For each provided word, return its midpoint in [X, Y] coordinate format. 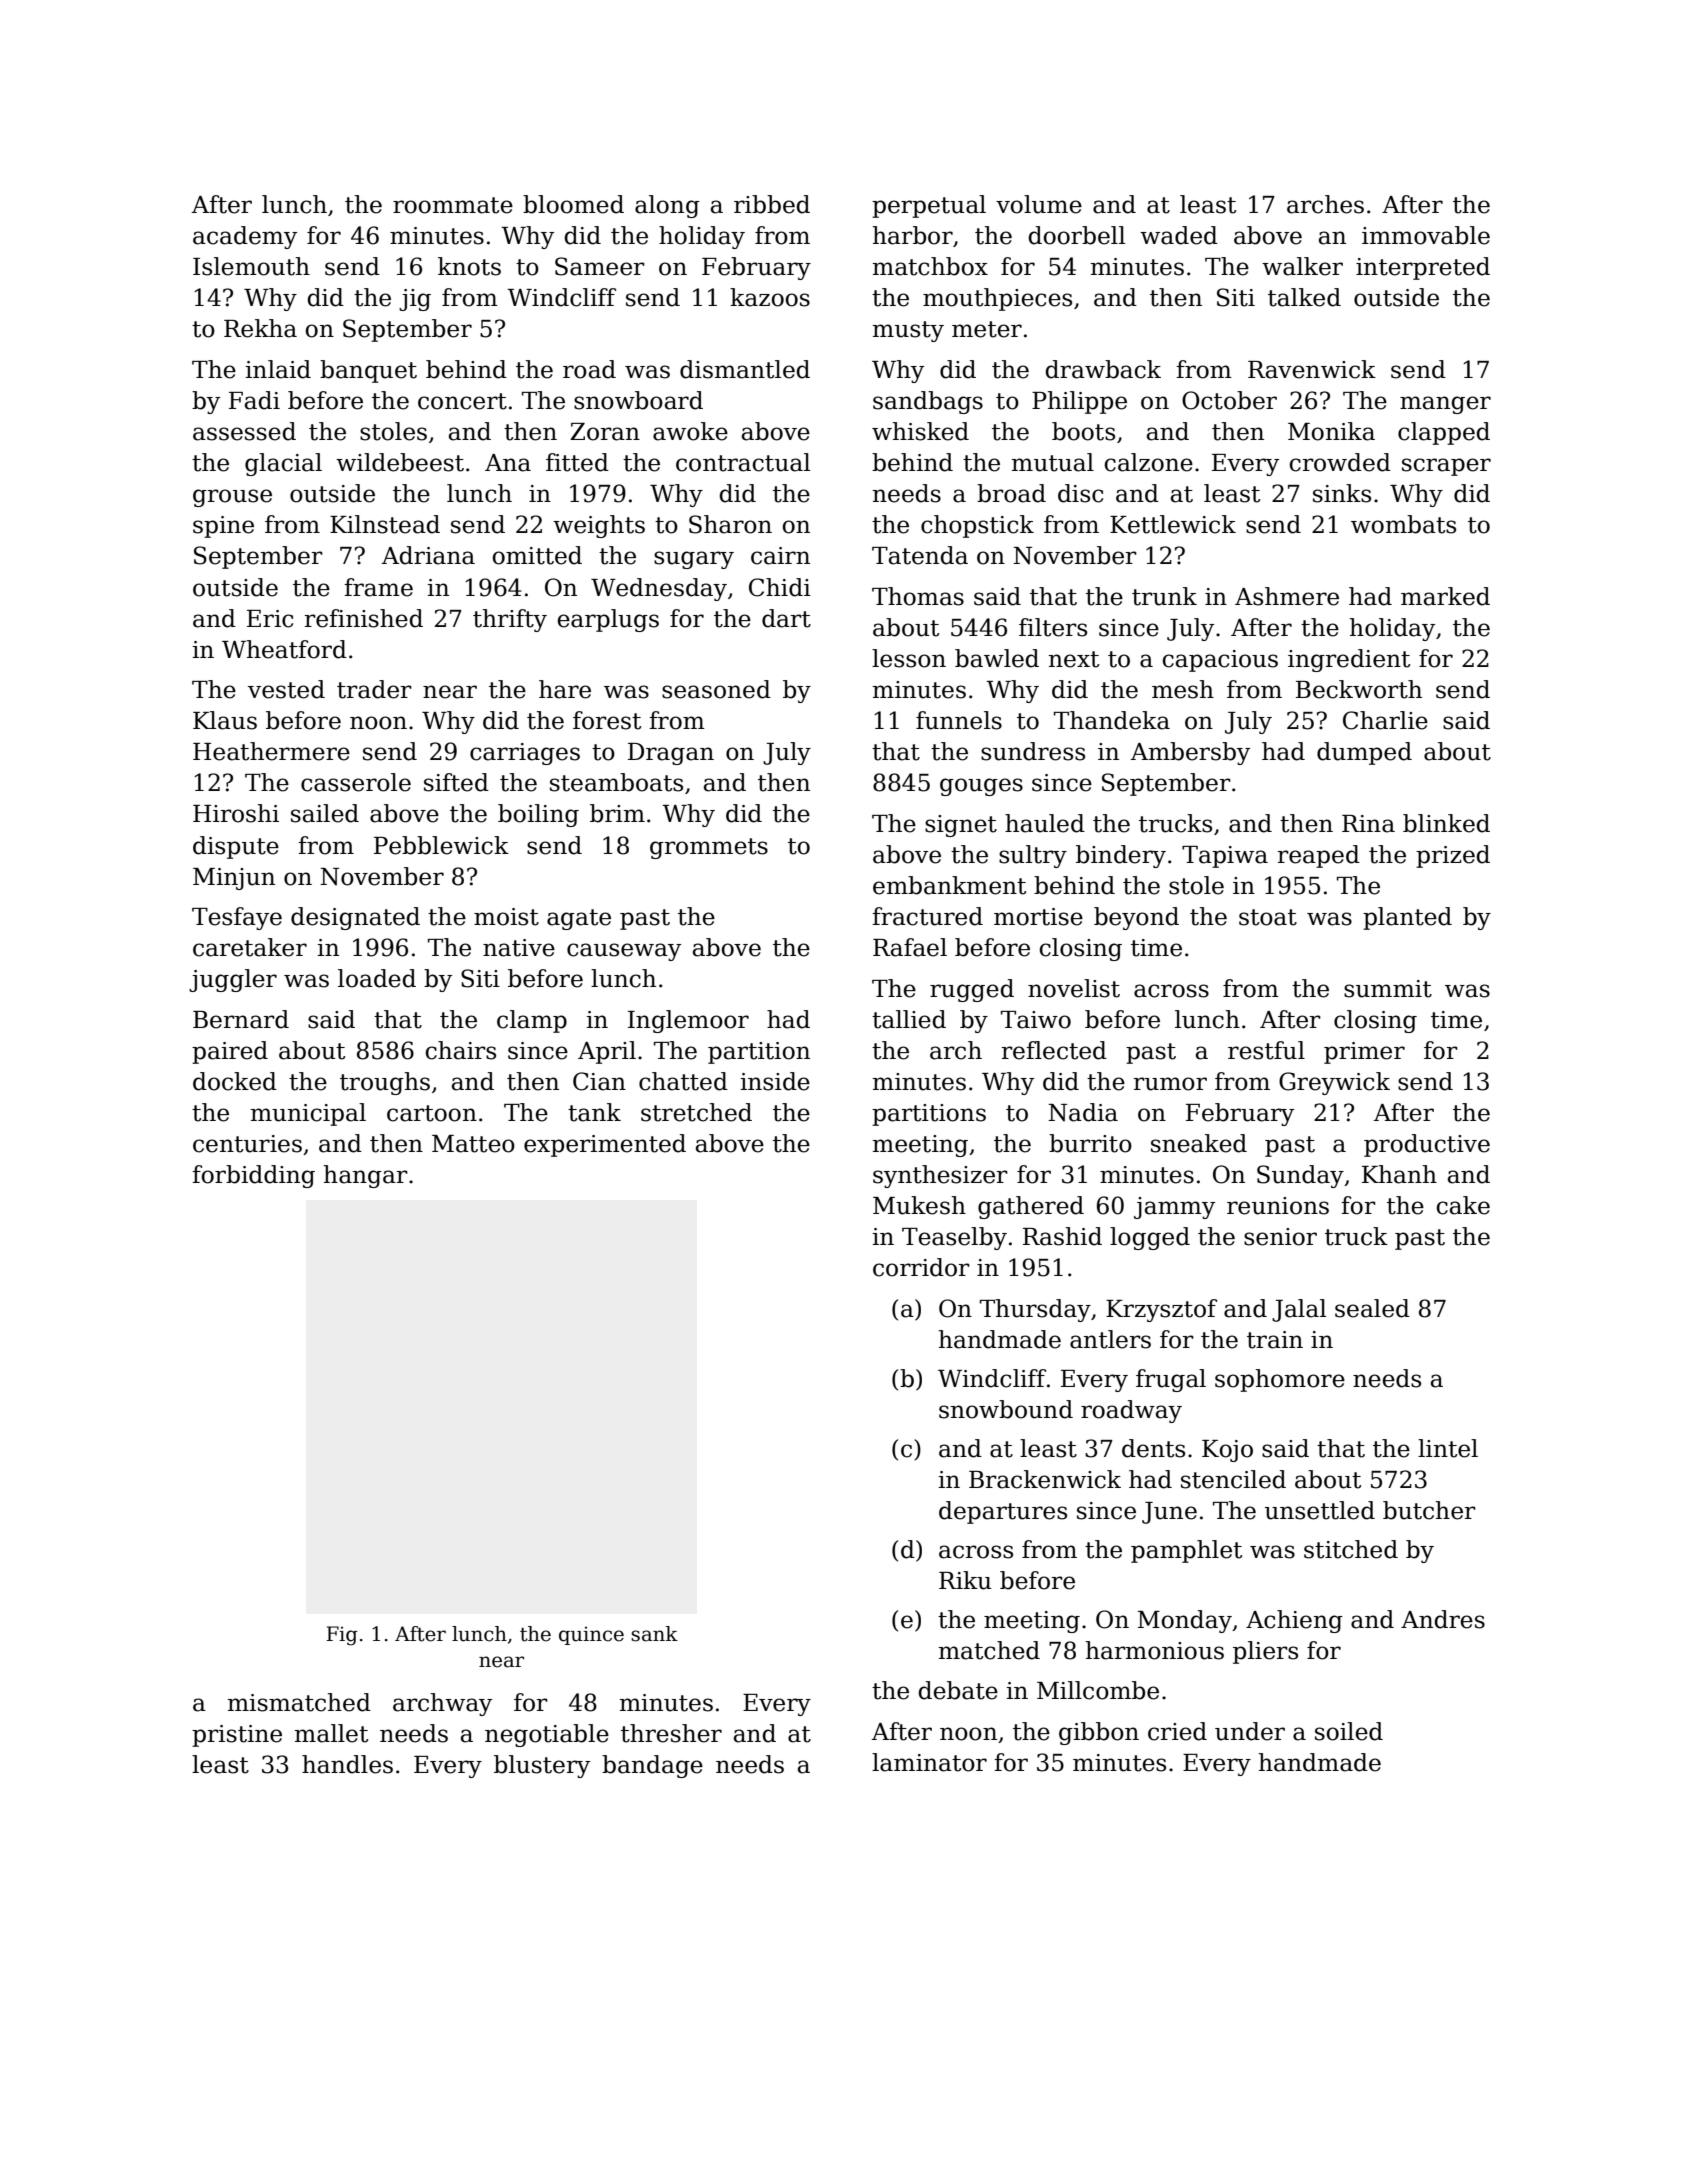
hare [565, 689]
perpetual [929, 206]
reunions [1278, 1206]
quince [591, 1635]
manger [1445, 405]
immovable [1426, 235]
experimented [605, 1145]
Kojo [1227, 1451]
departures [1003, 1512]
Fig [342, 1636]
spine [223, 527]
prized [1453, 856]
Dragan [671, 754]
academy [245, 237]
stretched [696, 1112]
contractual [743, 462]
